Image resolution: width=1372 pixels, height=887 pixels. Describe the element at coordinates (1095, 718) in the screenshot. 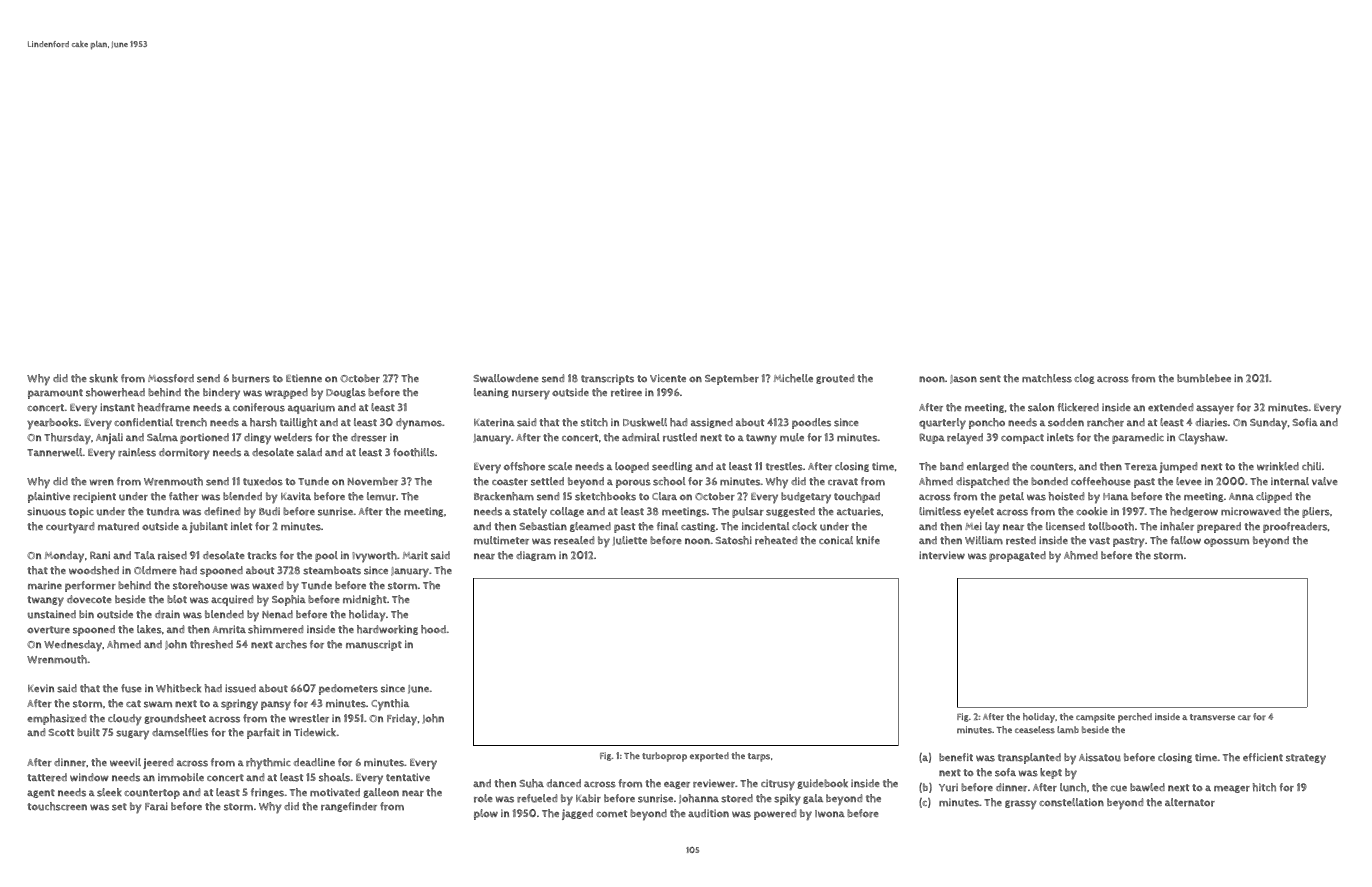

I see `campsite` at that location.
